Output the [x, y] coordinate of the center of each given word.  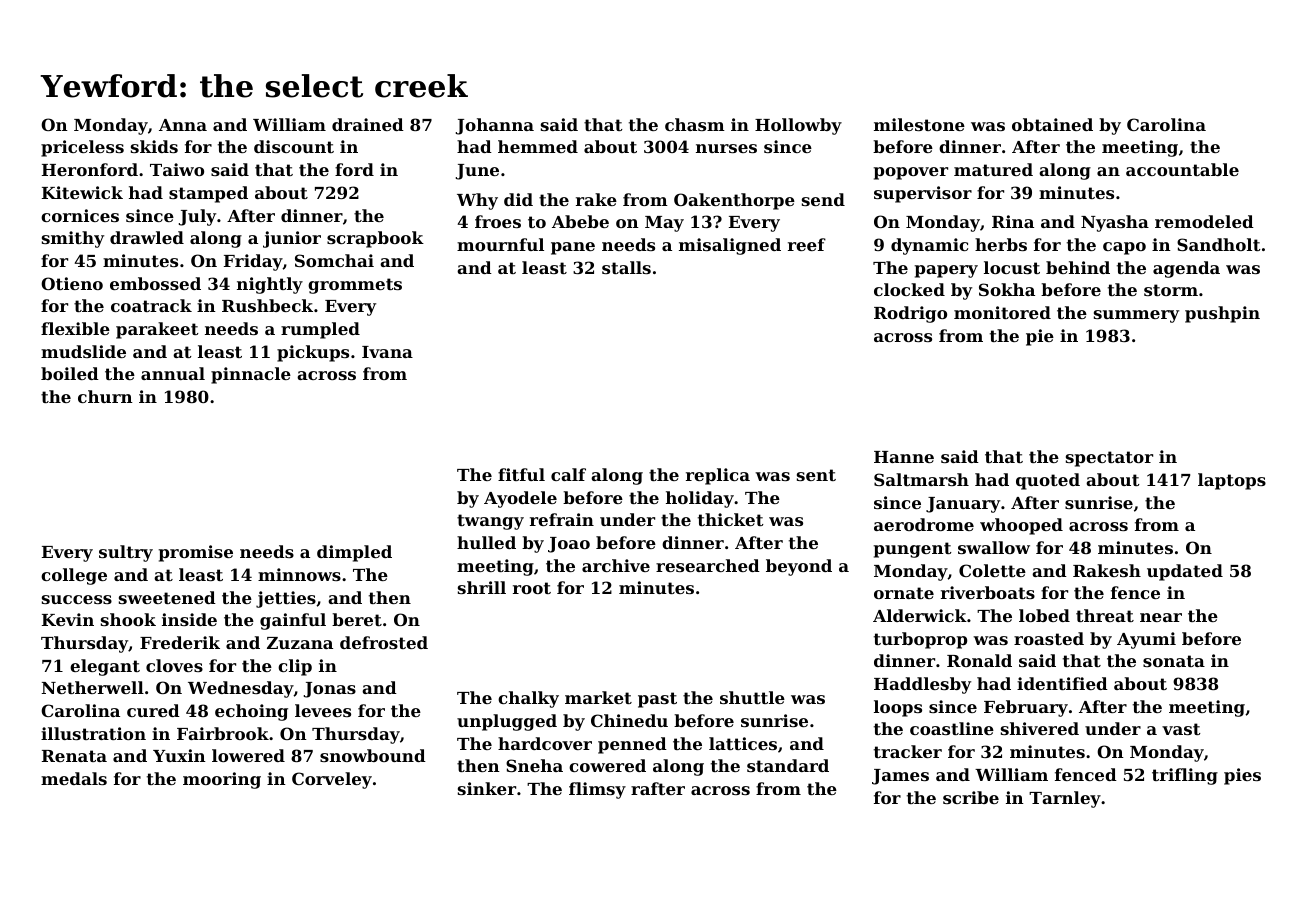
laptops [1232, 481]
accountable [1182, 169]
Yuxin [179, 755]
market [598, 697]
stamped [208, 194]
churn [105, 396]
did [518, 199]
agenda [1186, 269]
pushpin [1222, 314]
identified [1062, 683]
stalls [626, 267]
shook [128, 619]
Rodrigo [910, 314]
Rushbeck [267, 305]
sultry [126, 553]
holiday [700, 499]
